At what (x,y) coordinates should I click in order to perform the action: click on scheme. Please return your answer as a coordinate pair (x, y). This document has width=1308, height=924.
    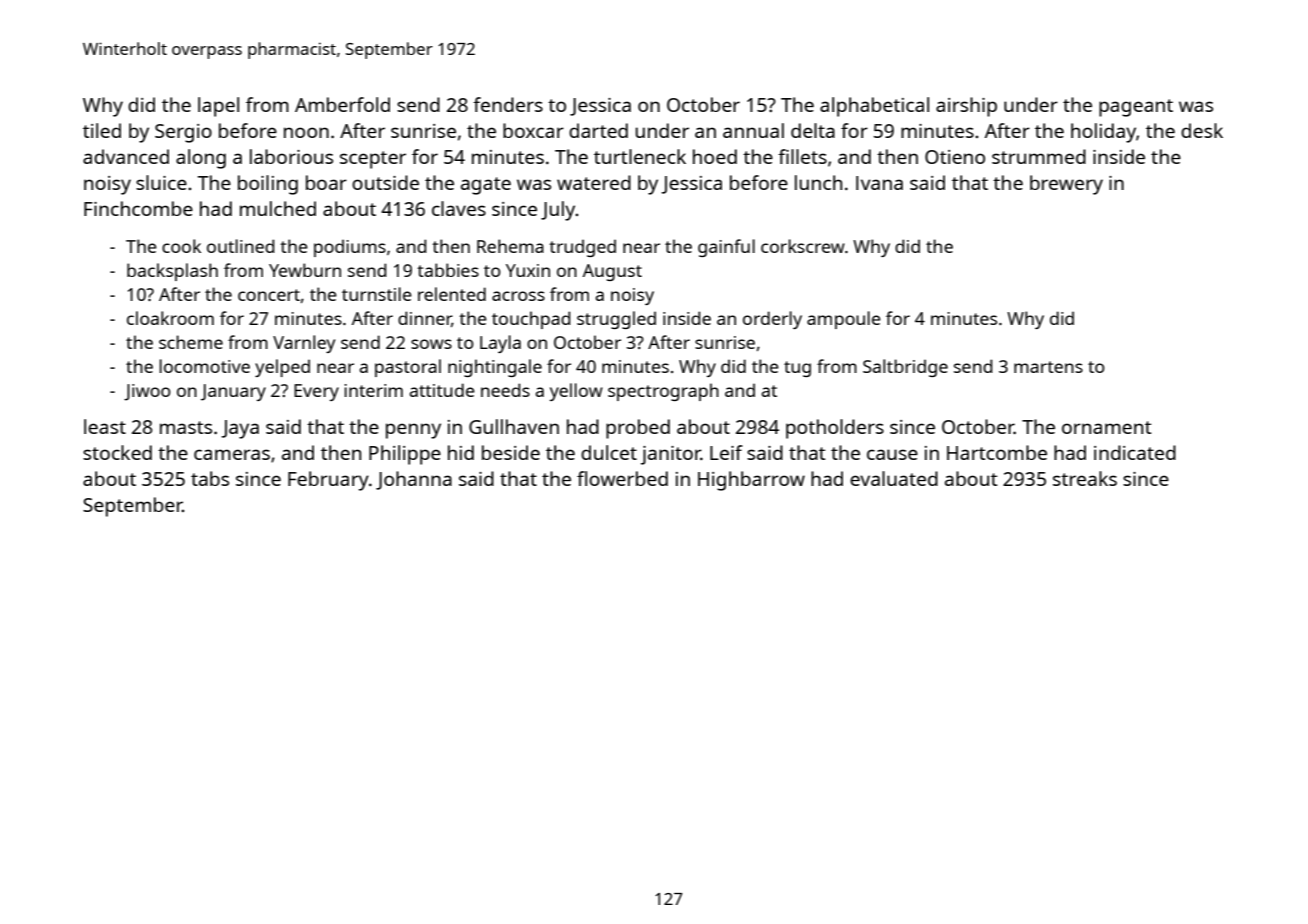
    Looking at the image, I should click on (191, 342).
